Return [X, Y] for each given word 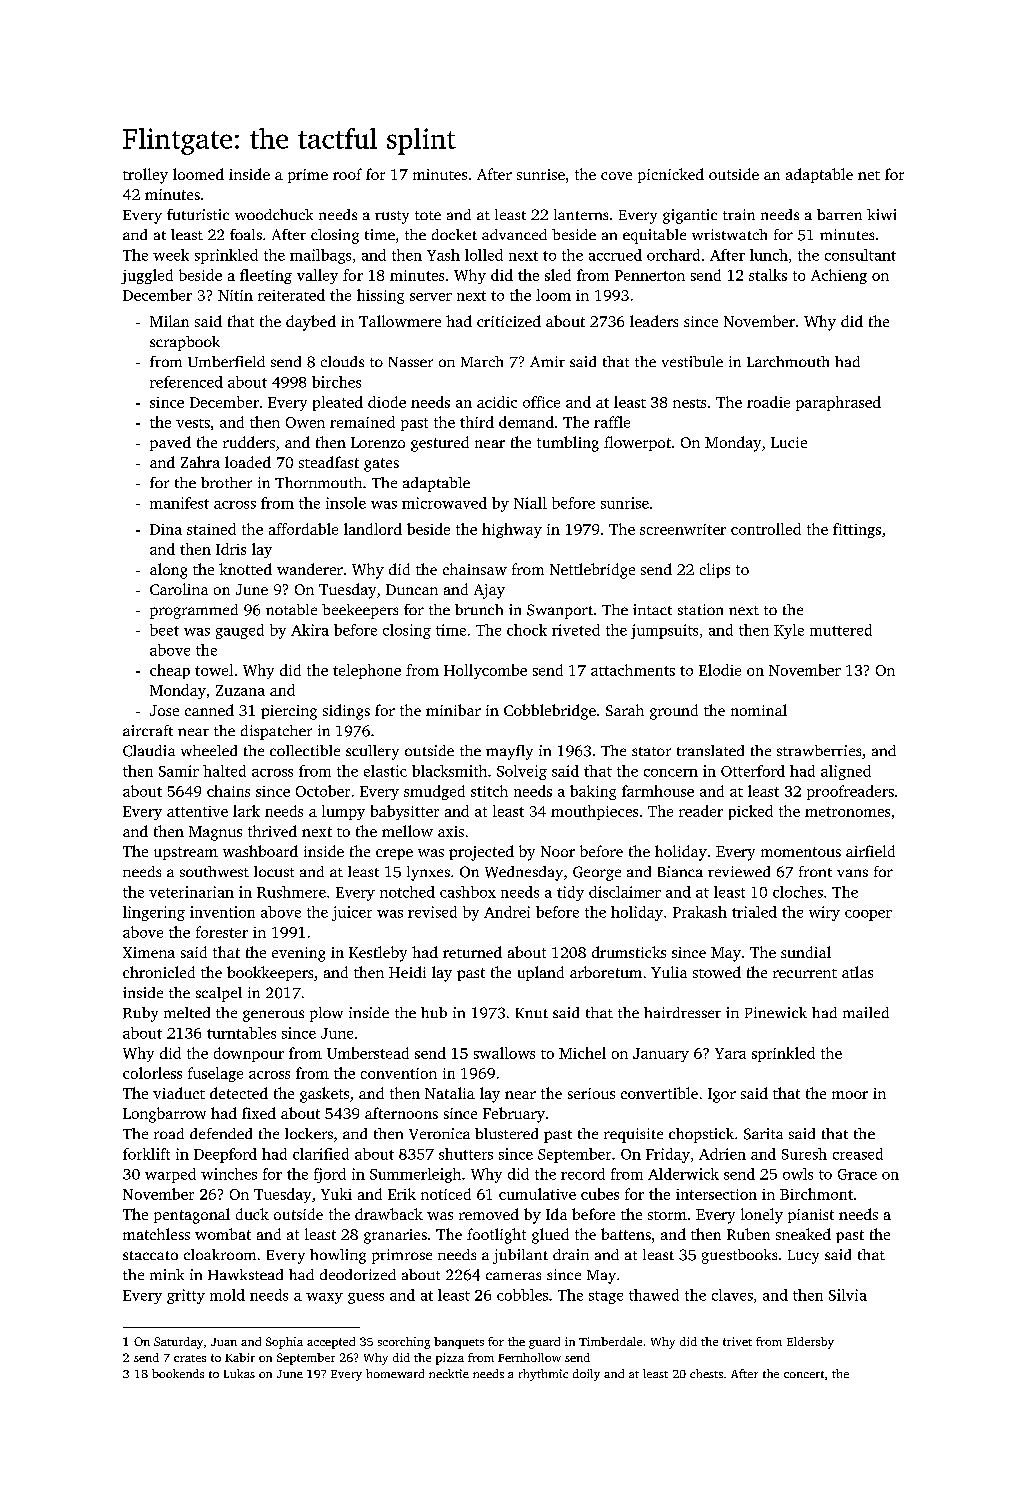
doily [586, 1375]
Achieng [839, 276]
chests [706, 1373]
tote [428, 215]
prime [308, 176]
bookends [178, 1373]
